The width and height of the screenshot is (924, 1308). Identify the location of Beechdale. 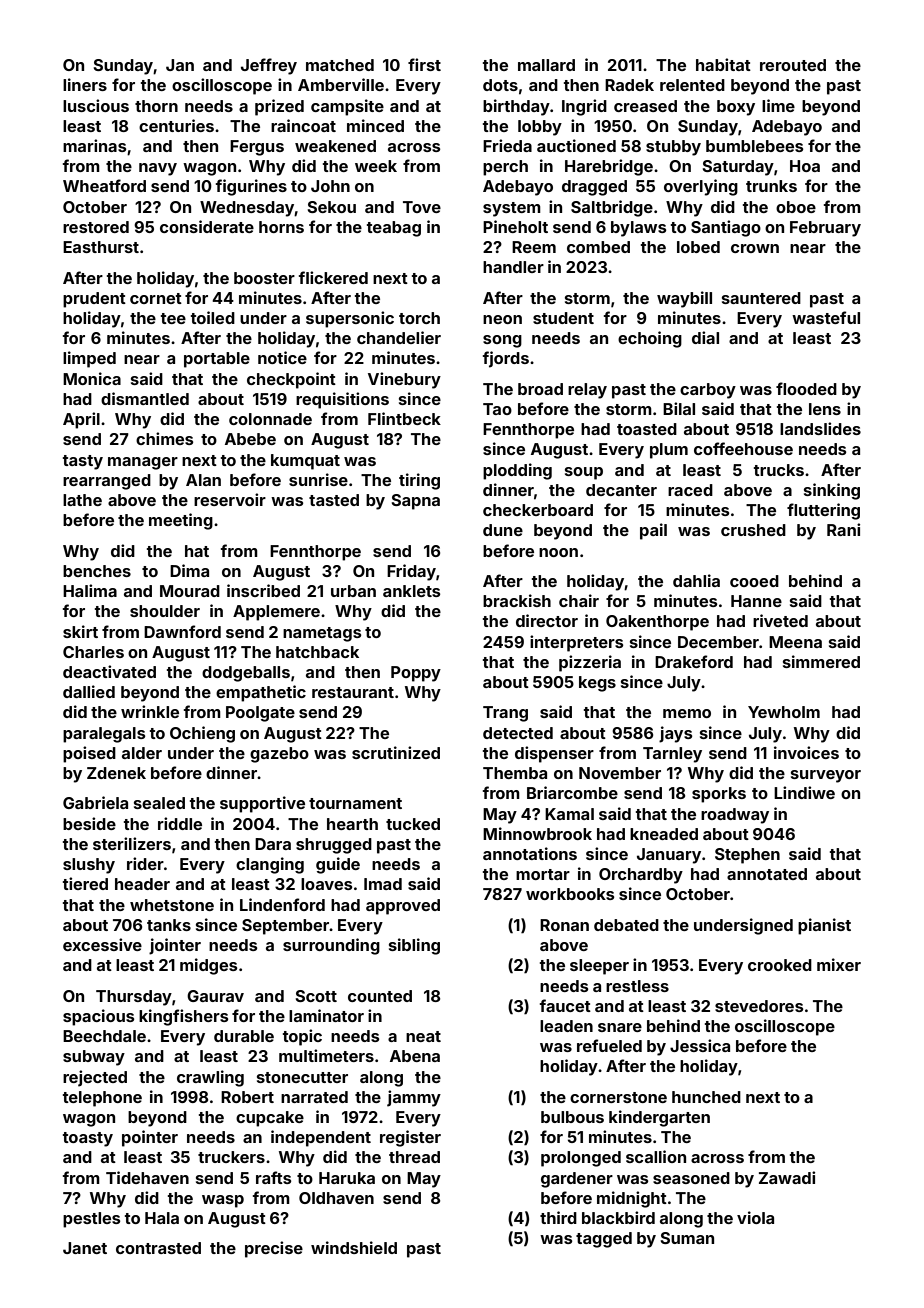
(104, 1036).
